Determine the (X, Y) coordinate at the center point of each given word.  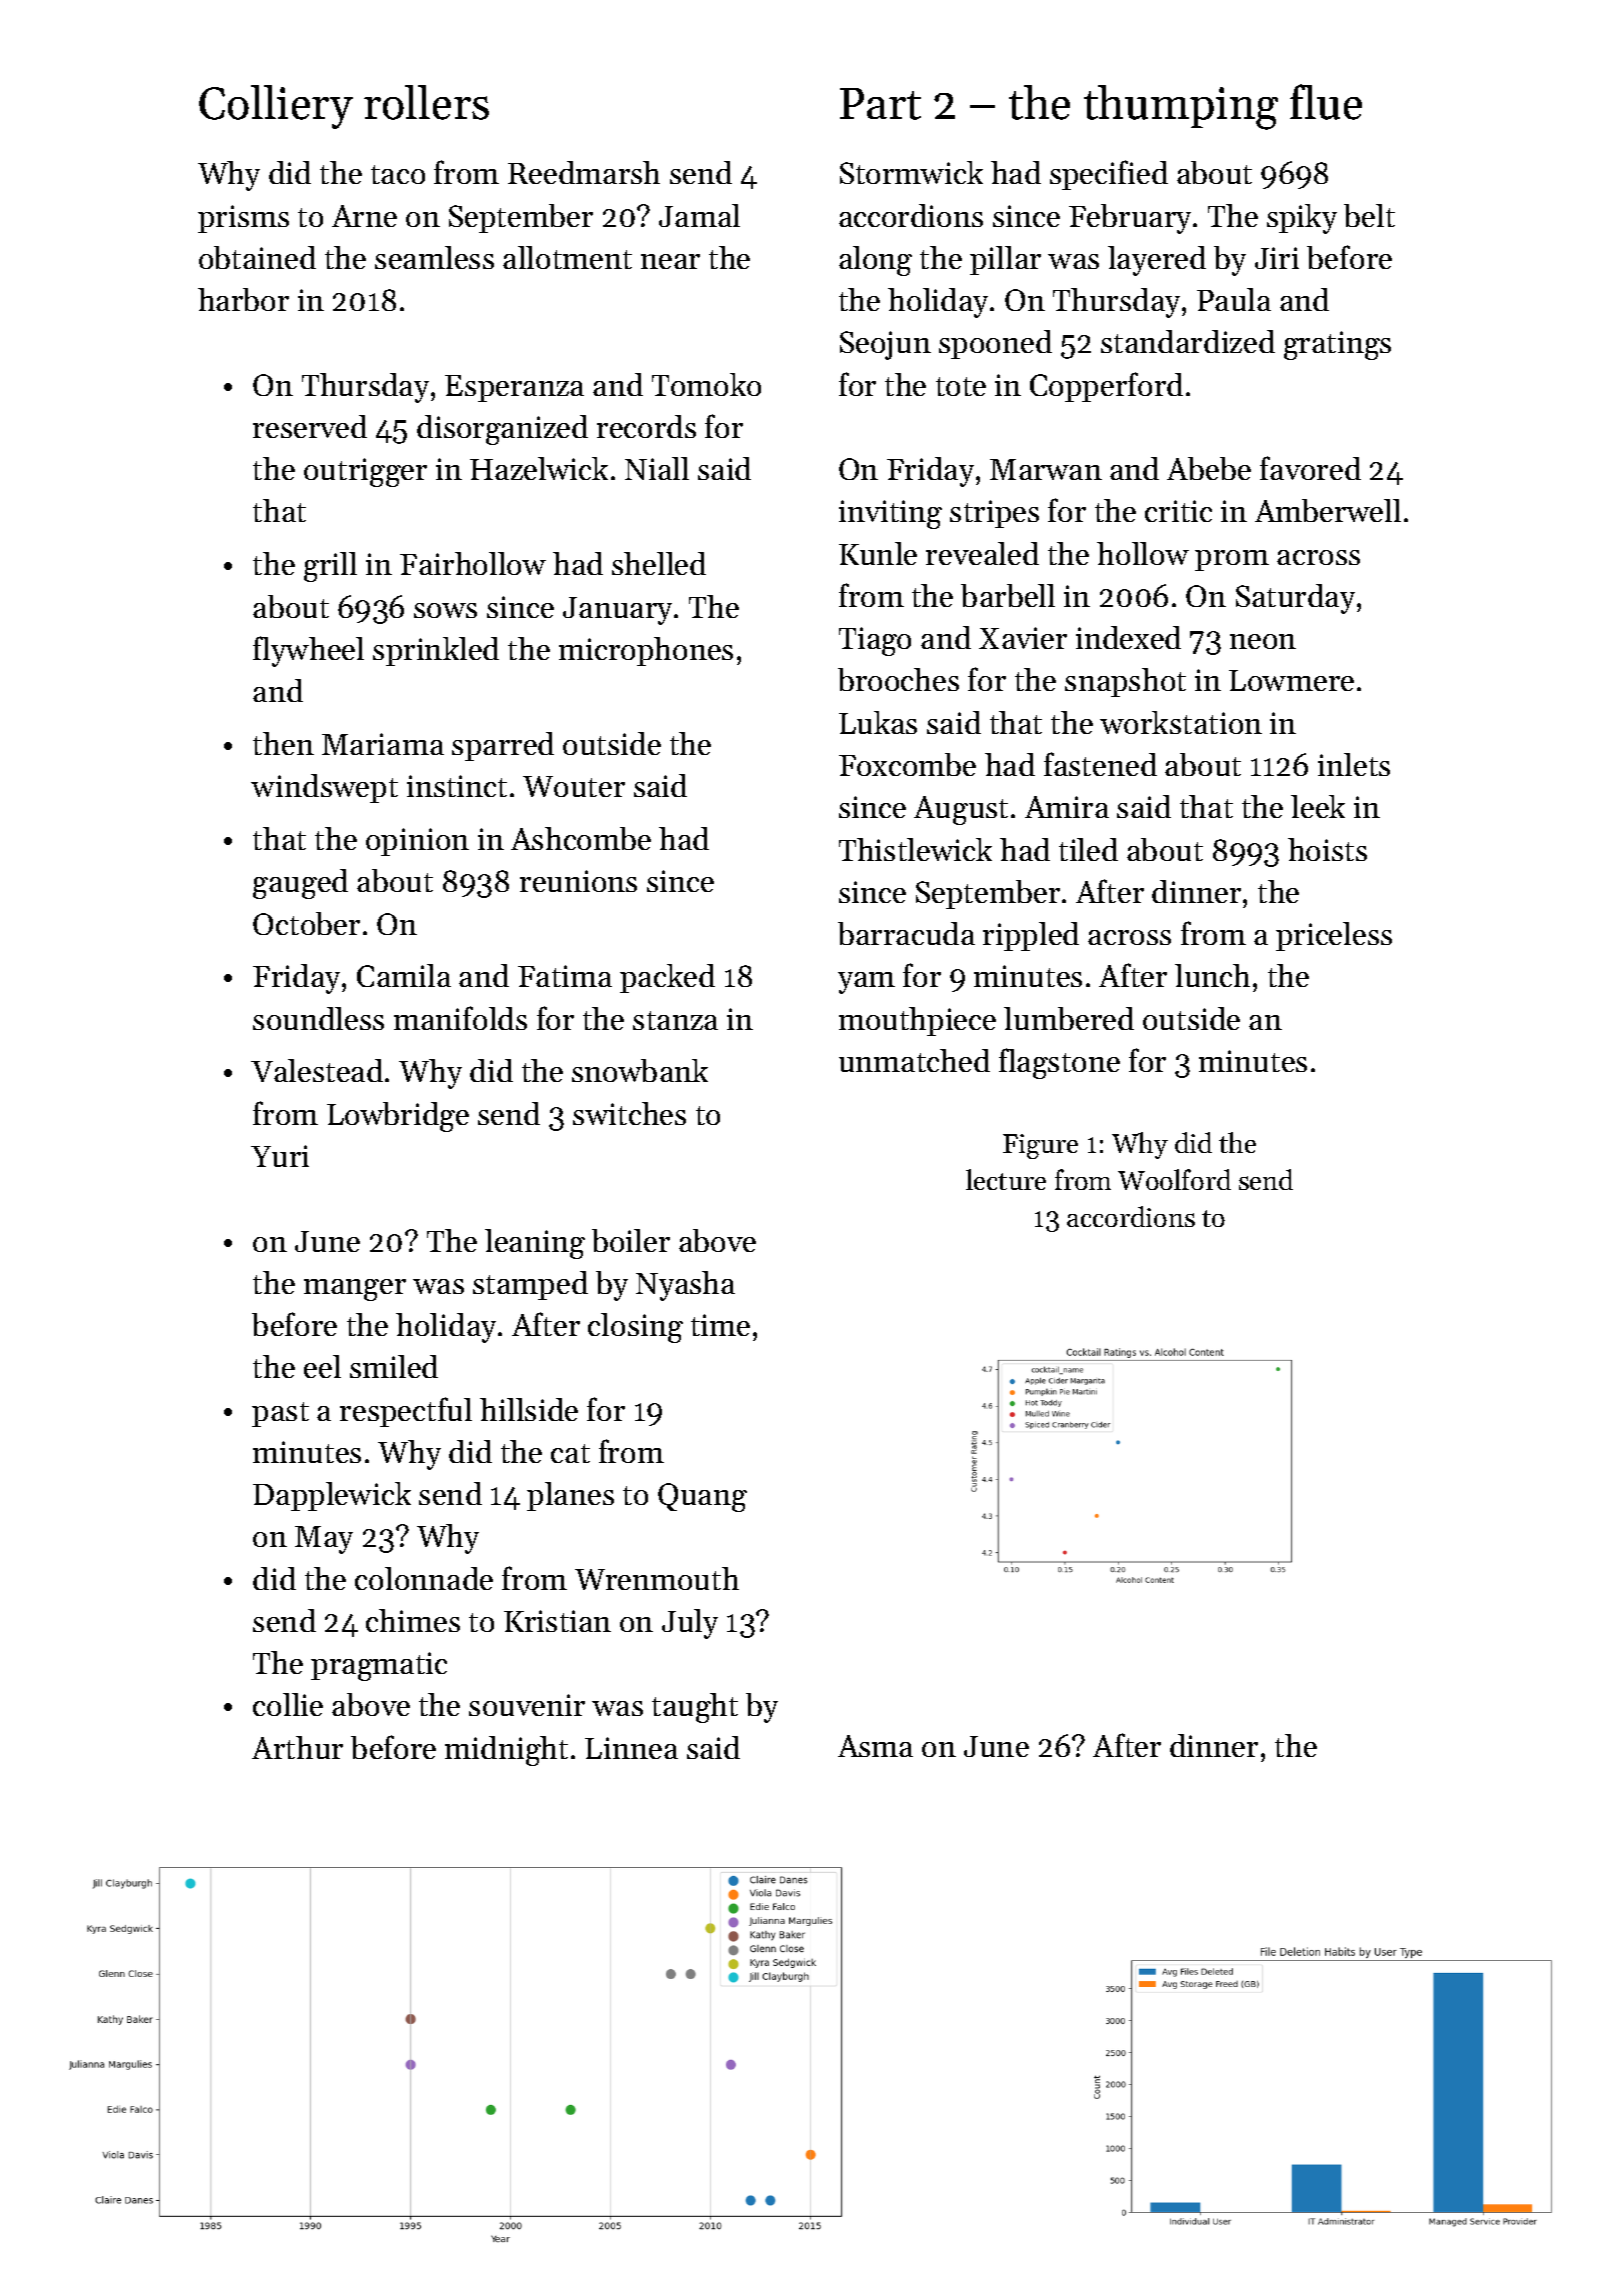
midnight (506, 1751)
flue (1326, 102)
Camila (404, 975)
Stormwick (911, 172)
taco (398, 174)
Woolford (1174, 1179)
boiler (631, 1240)
